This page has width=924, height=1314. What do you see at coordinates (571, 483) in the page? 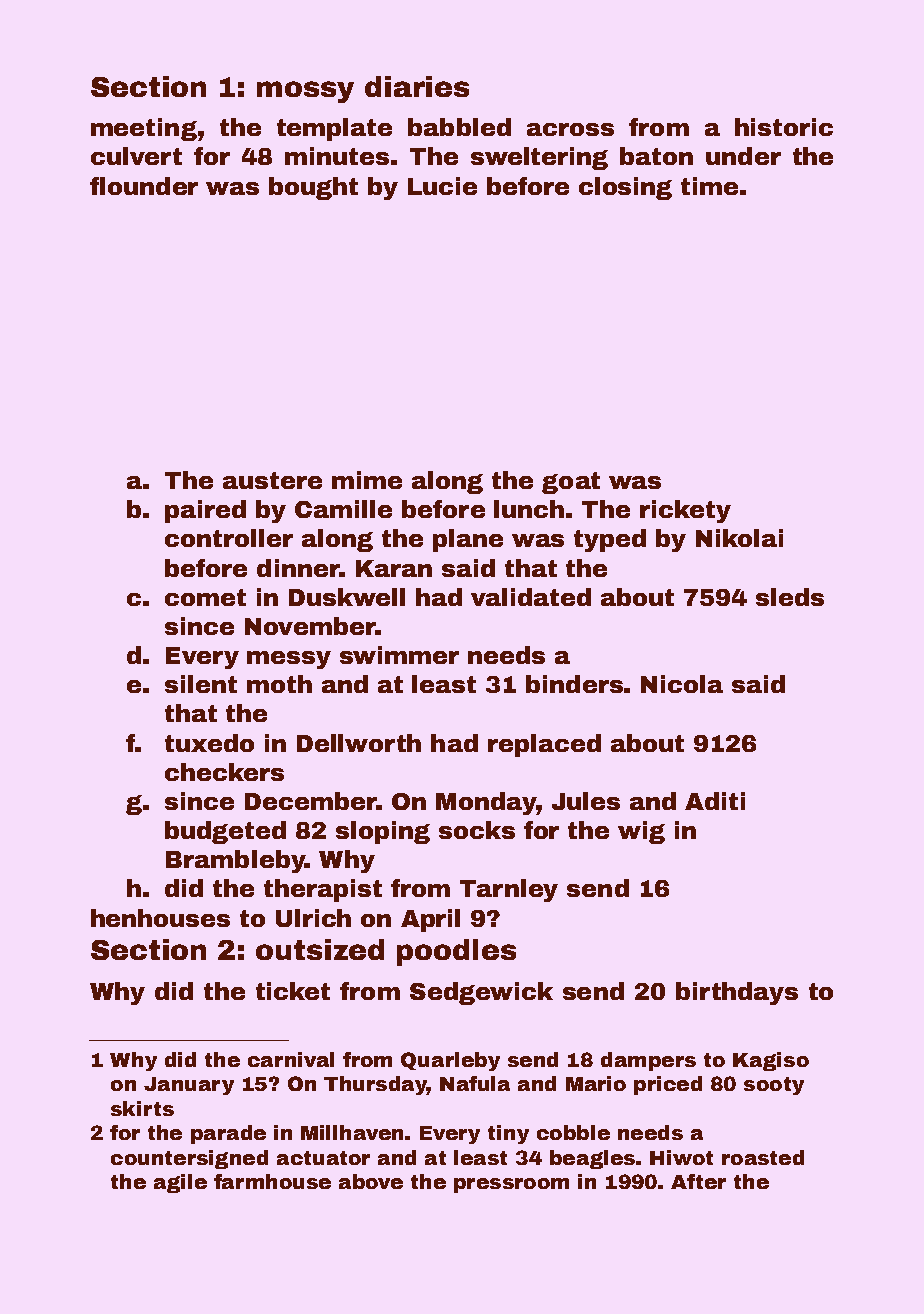
I see `goat` at bounding box center [571, 483].
